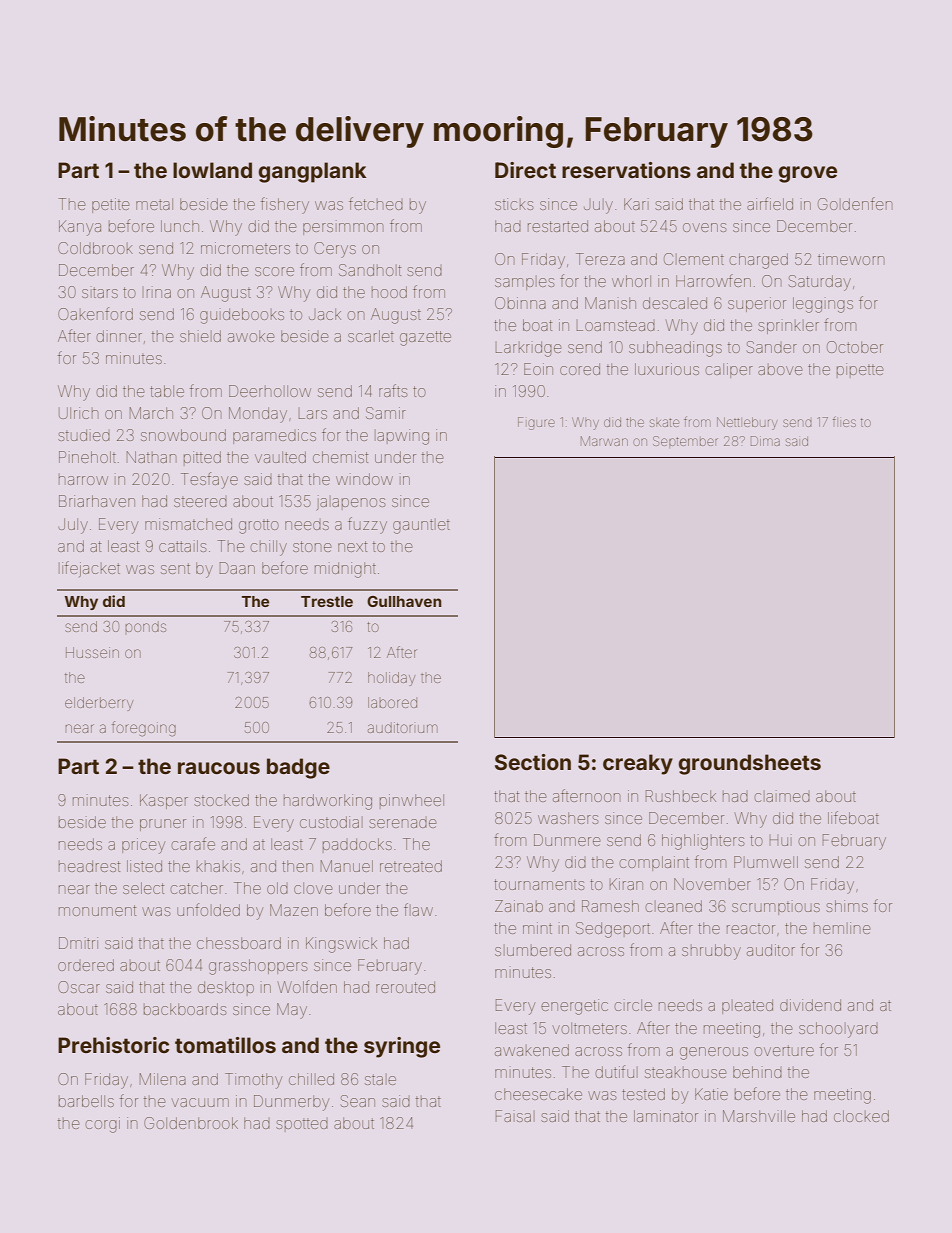  What do you see at coordinates (404, 601) in the document?
I see `Gullhaven` at bounding box center [404, 601].
